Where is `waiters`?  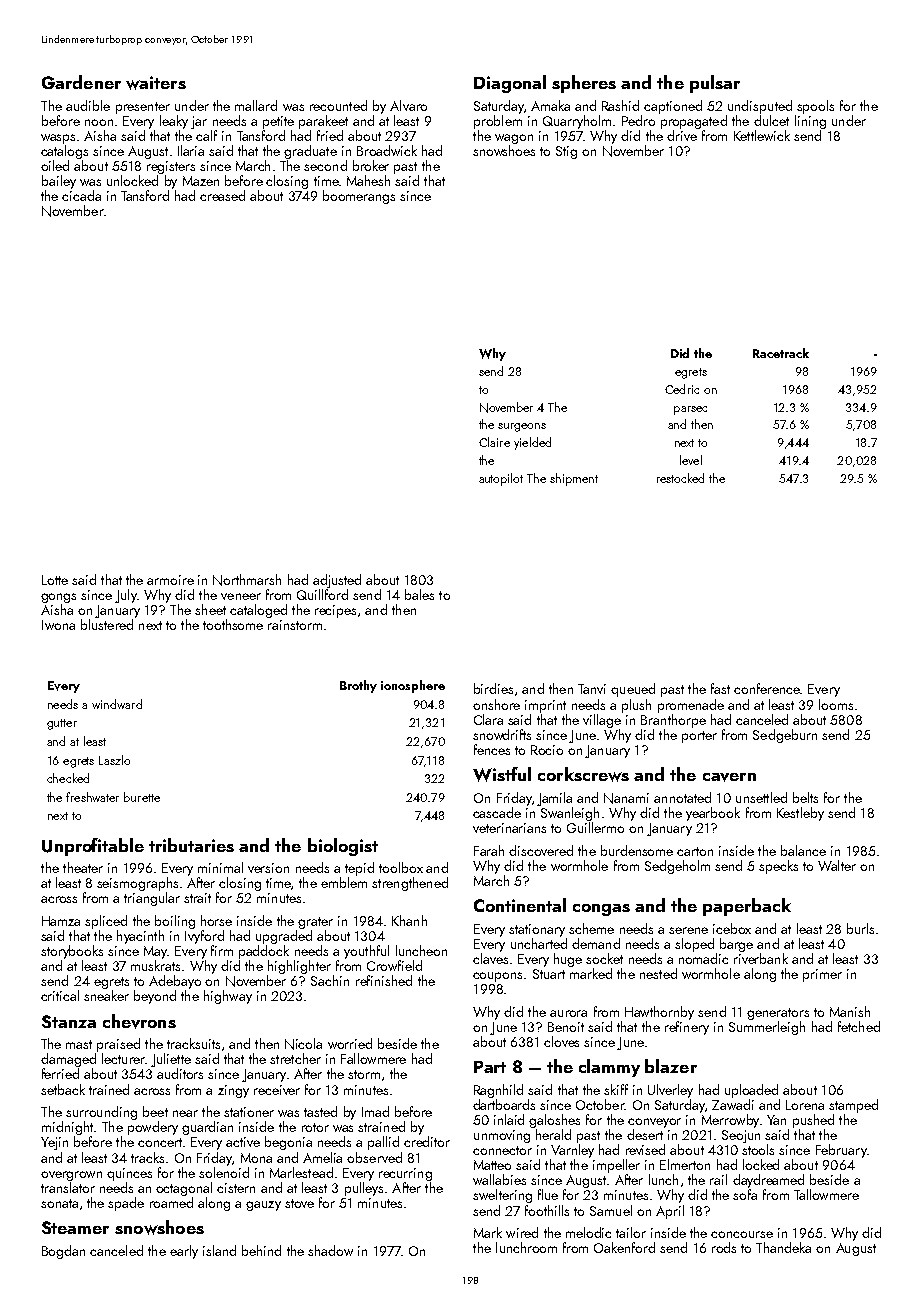
waiters is located at coordinates (156, 83).
